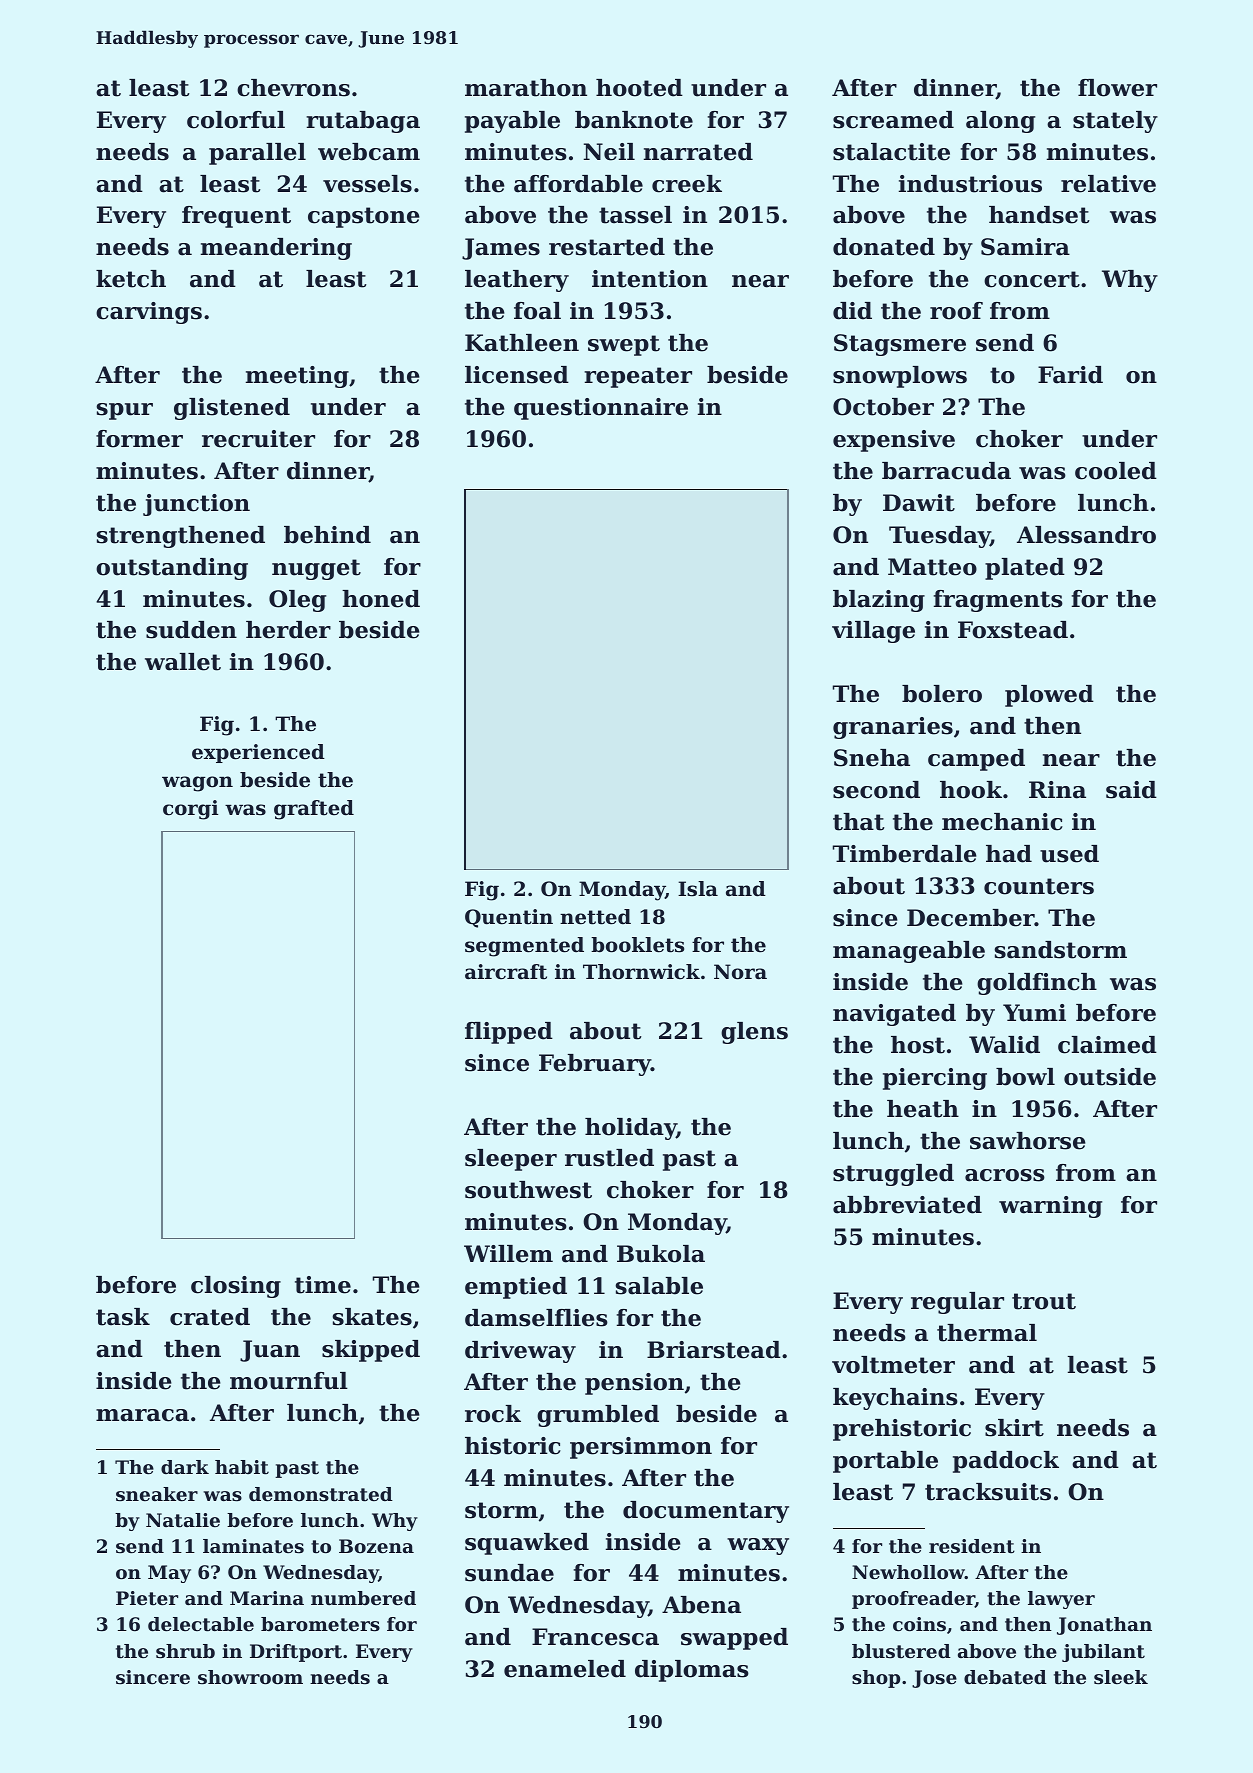  What do you see at coordinates (1110, 1077) in the document?
I see `outside` at bounding box center [1110, 1077].
